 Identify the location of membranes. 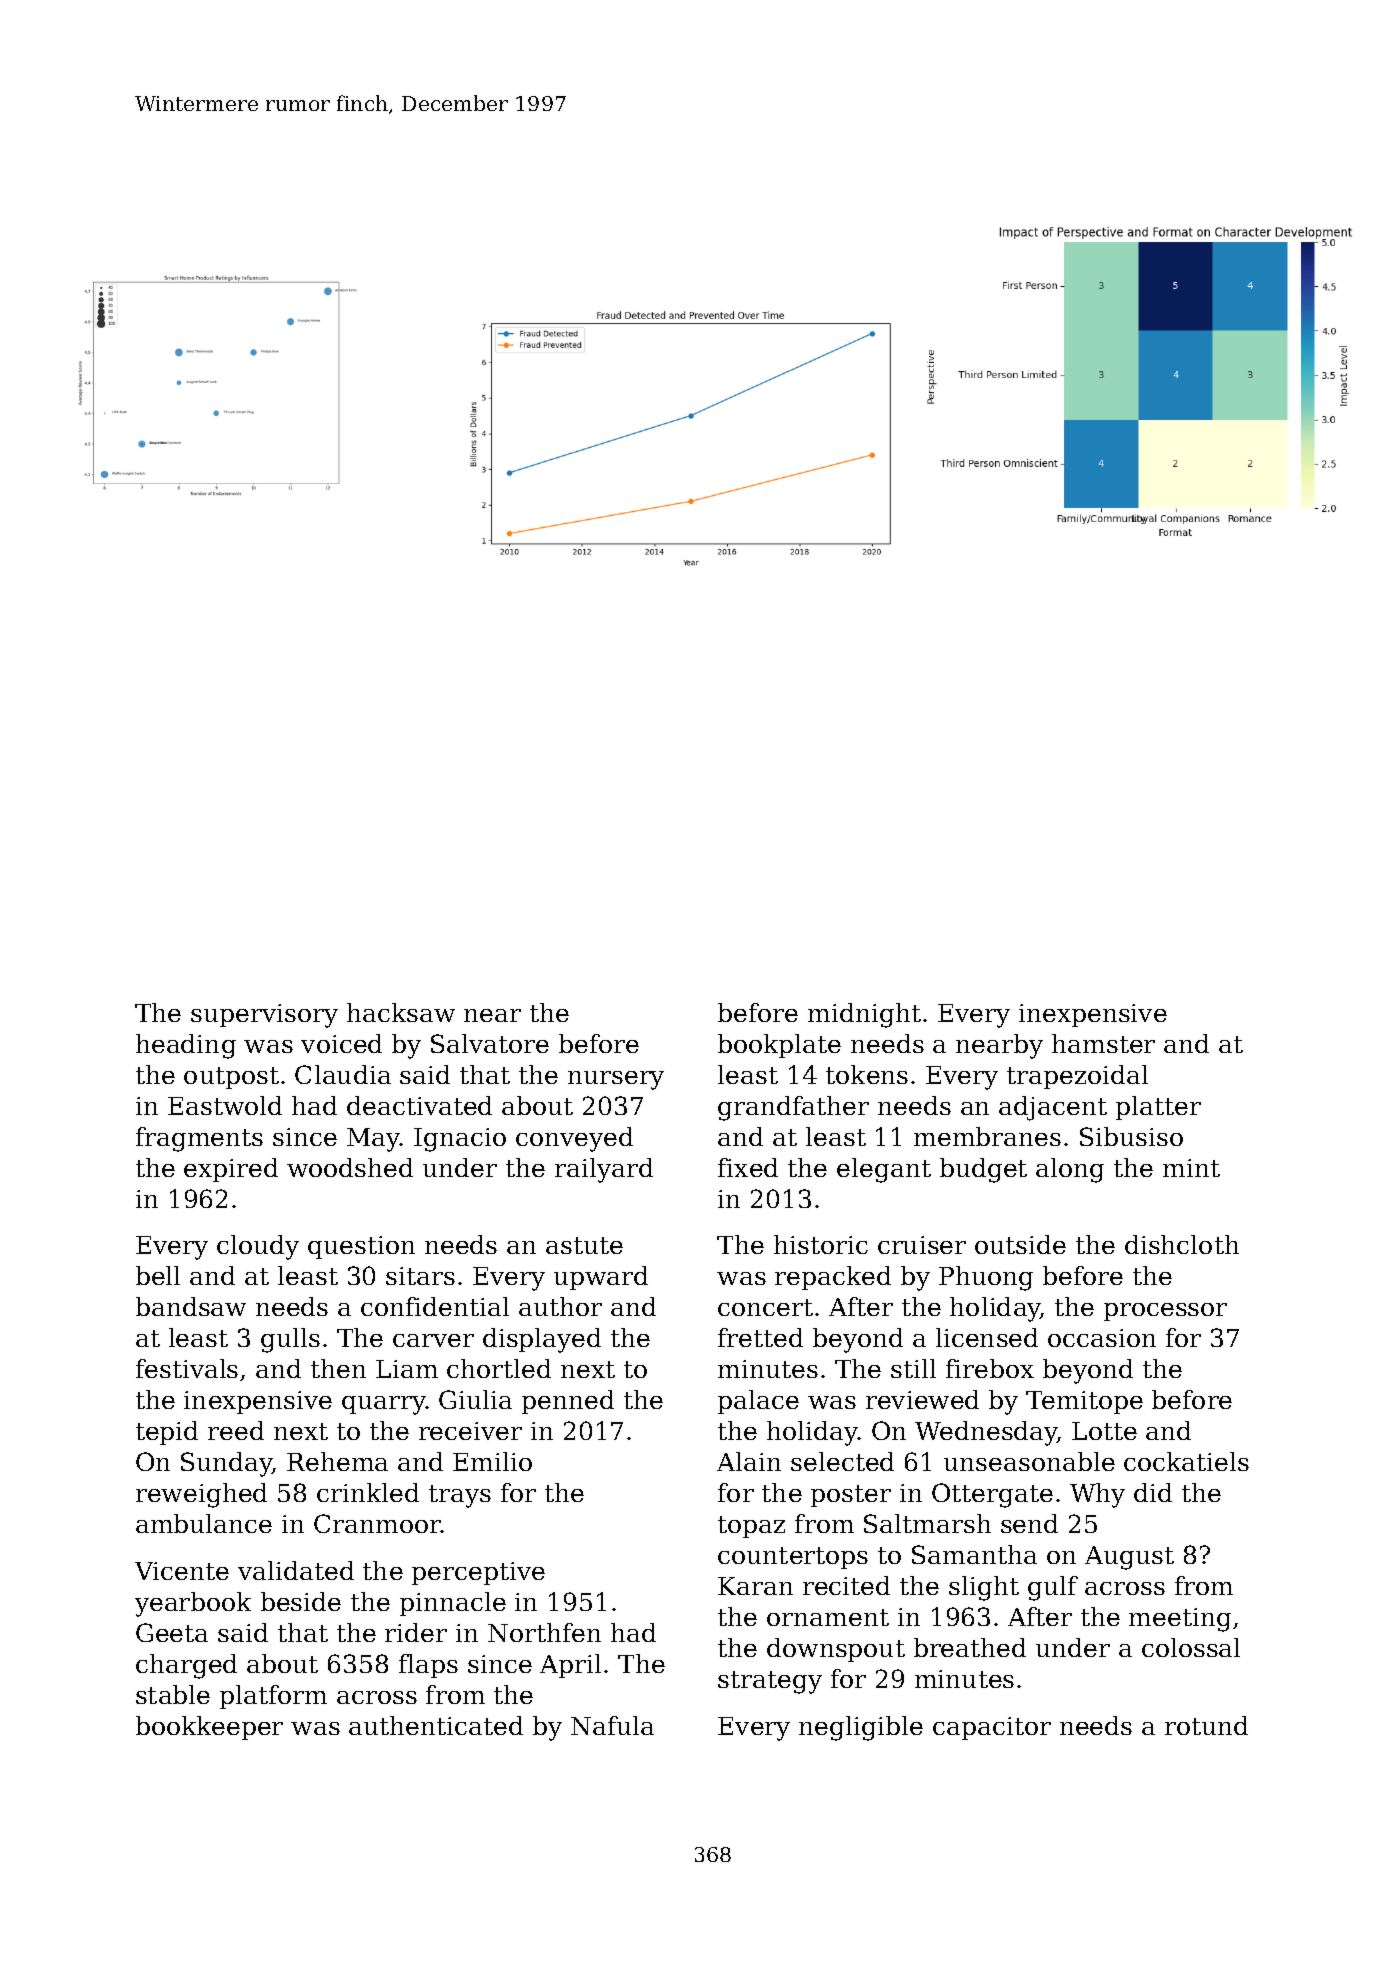
(987, 1136).
